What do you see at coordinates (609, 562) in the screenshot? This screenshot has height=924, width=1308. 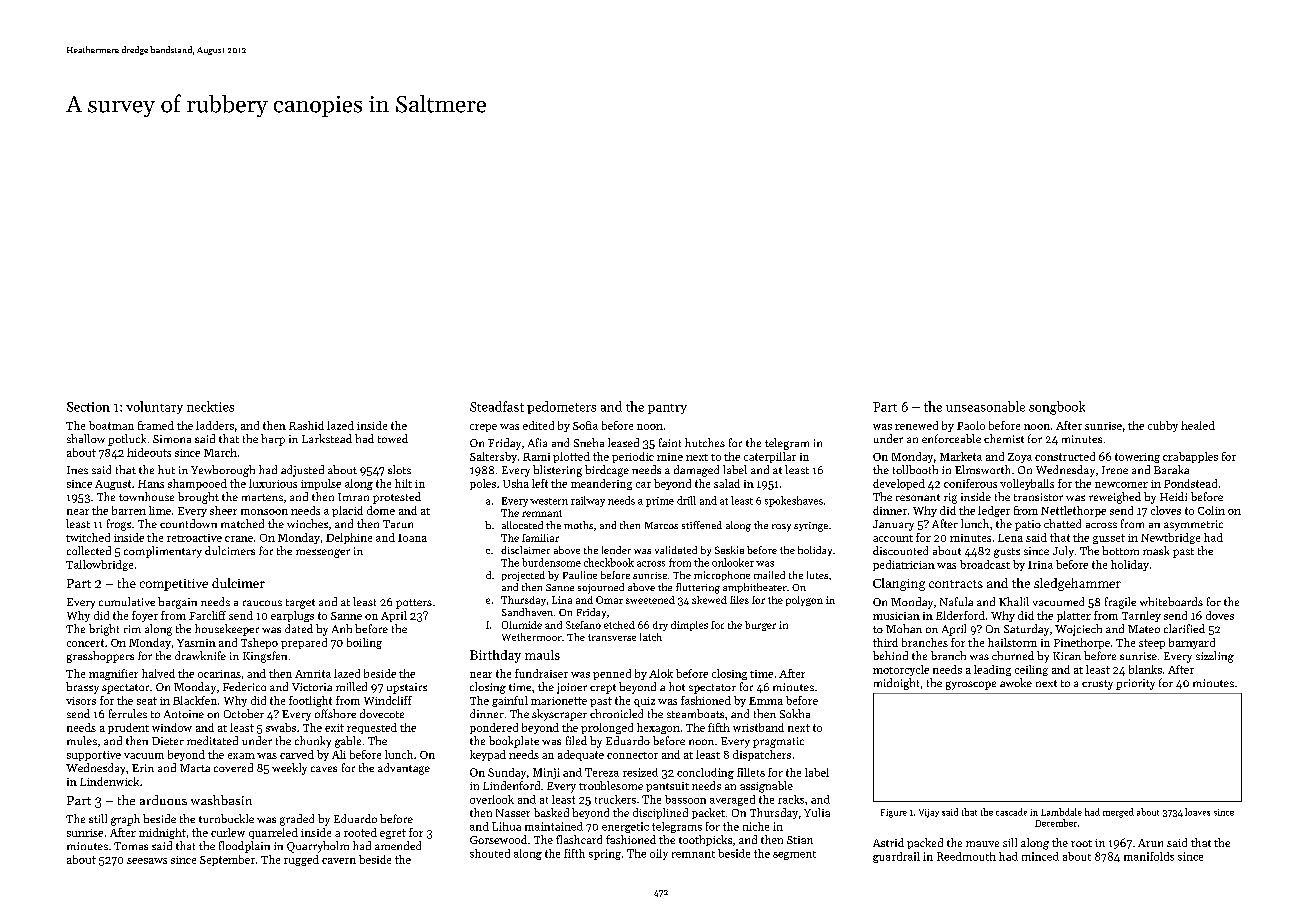 I see `checkbook` at bounding box center [609, 562].
